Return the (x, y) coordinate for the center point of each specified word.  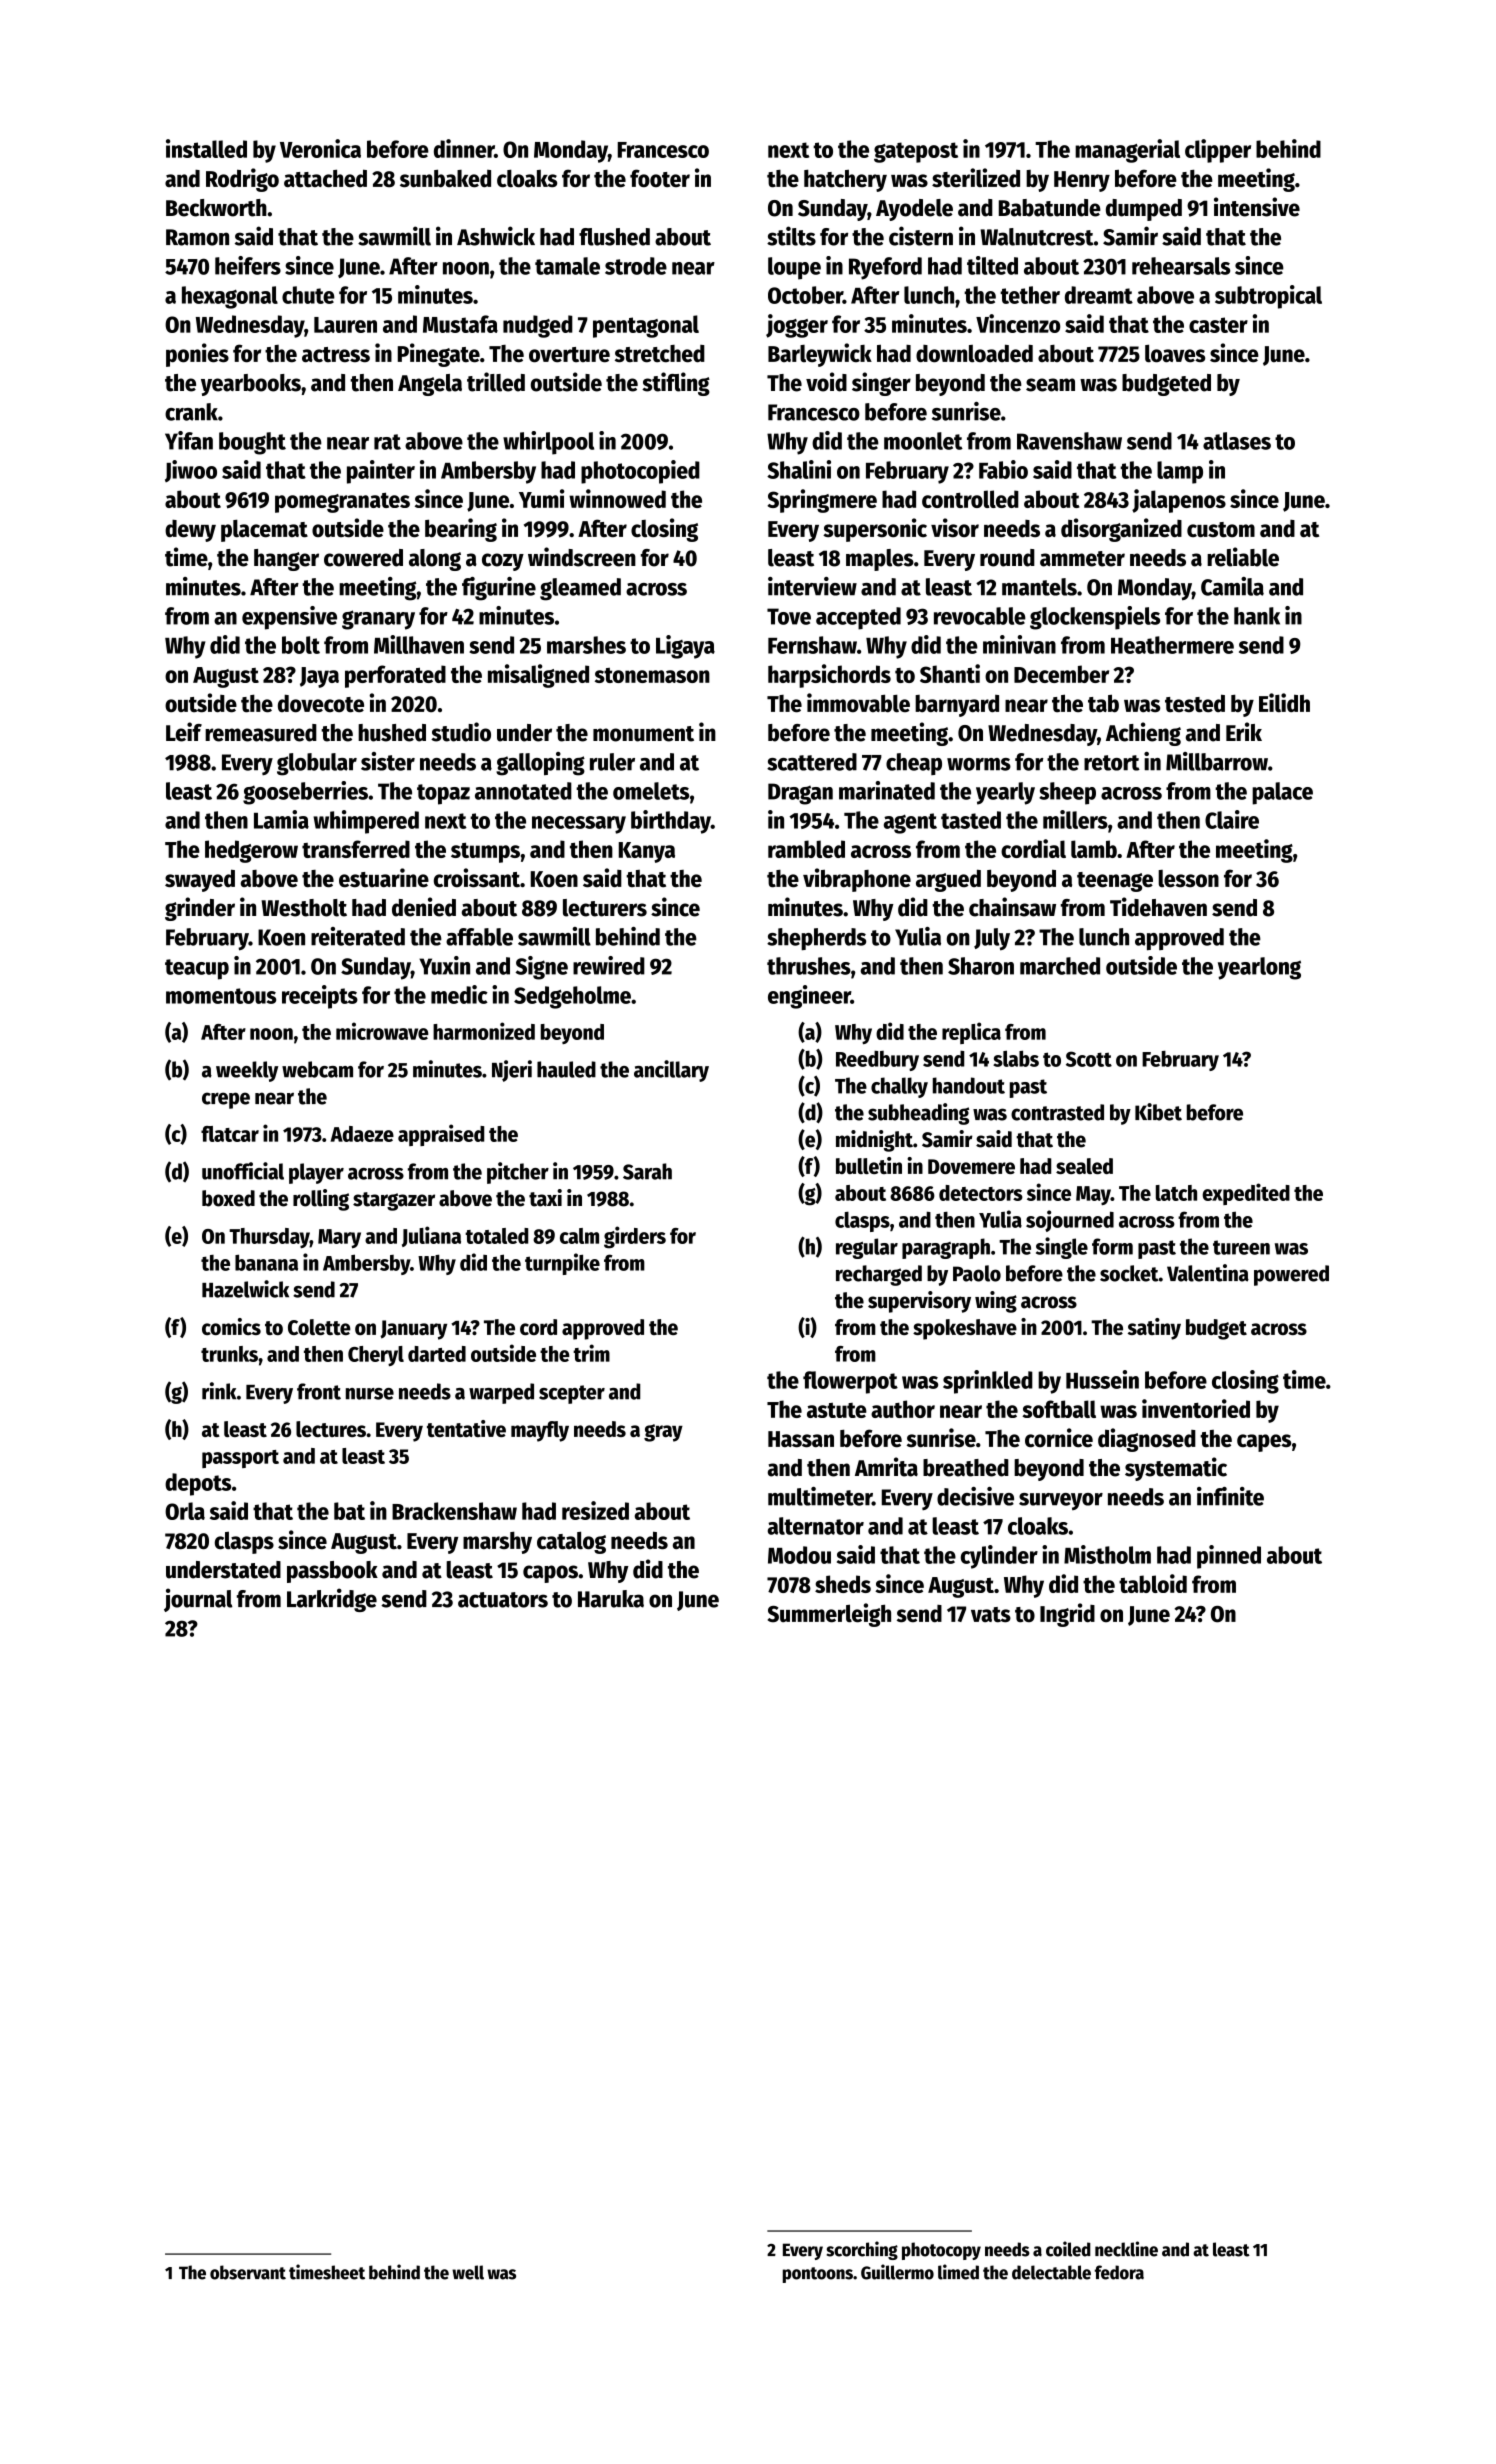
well (468, 2272)
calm (579, 1236)
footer (660, 178)
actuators (503, 1600)
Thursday (269, 1238)
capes (1264, 1443)
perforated (395, 676)
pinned (1229, 1557)
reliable (1243, 557)
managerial (1127, 151)
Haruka (611, 1599)
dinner (464, 148)
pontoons (818, 2275)
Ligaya (685, 647)
